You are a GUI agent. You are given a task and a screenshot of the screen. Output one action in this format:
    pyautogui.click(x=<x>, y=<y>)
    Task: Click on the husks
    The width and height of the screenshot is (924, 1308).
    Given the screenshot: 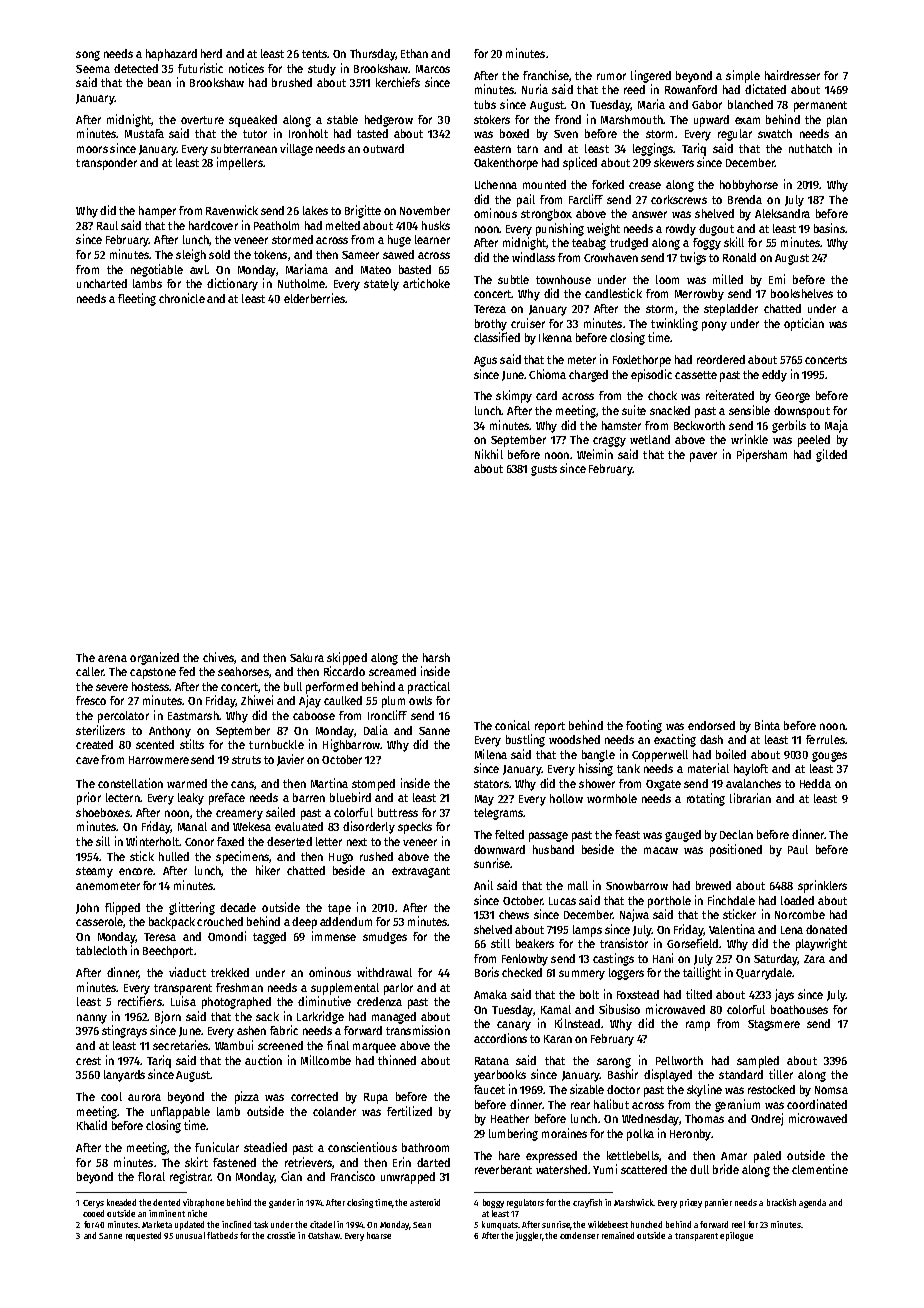 What is the action you would take?
    pyautogui.click(x=436, y=225)
